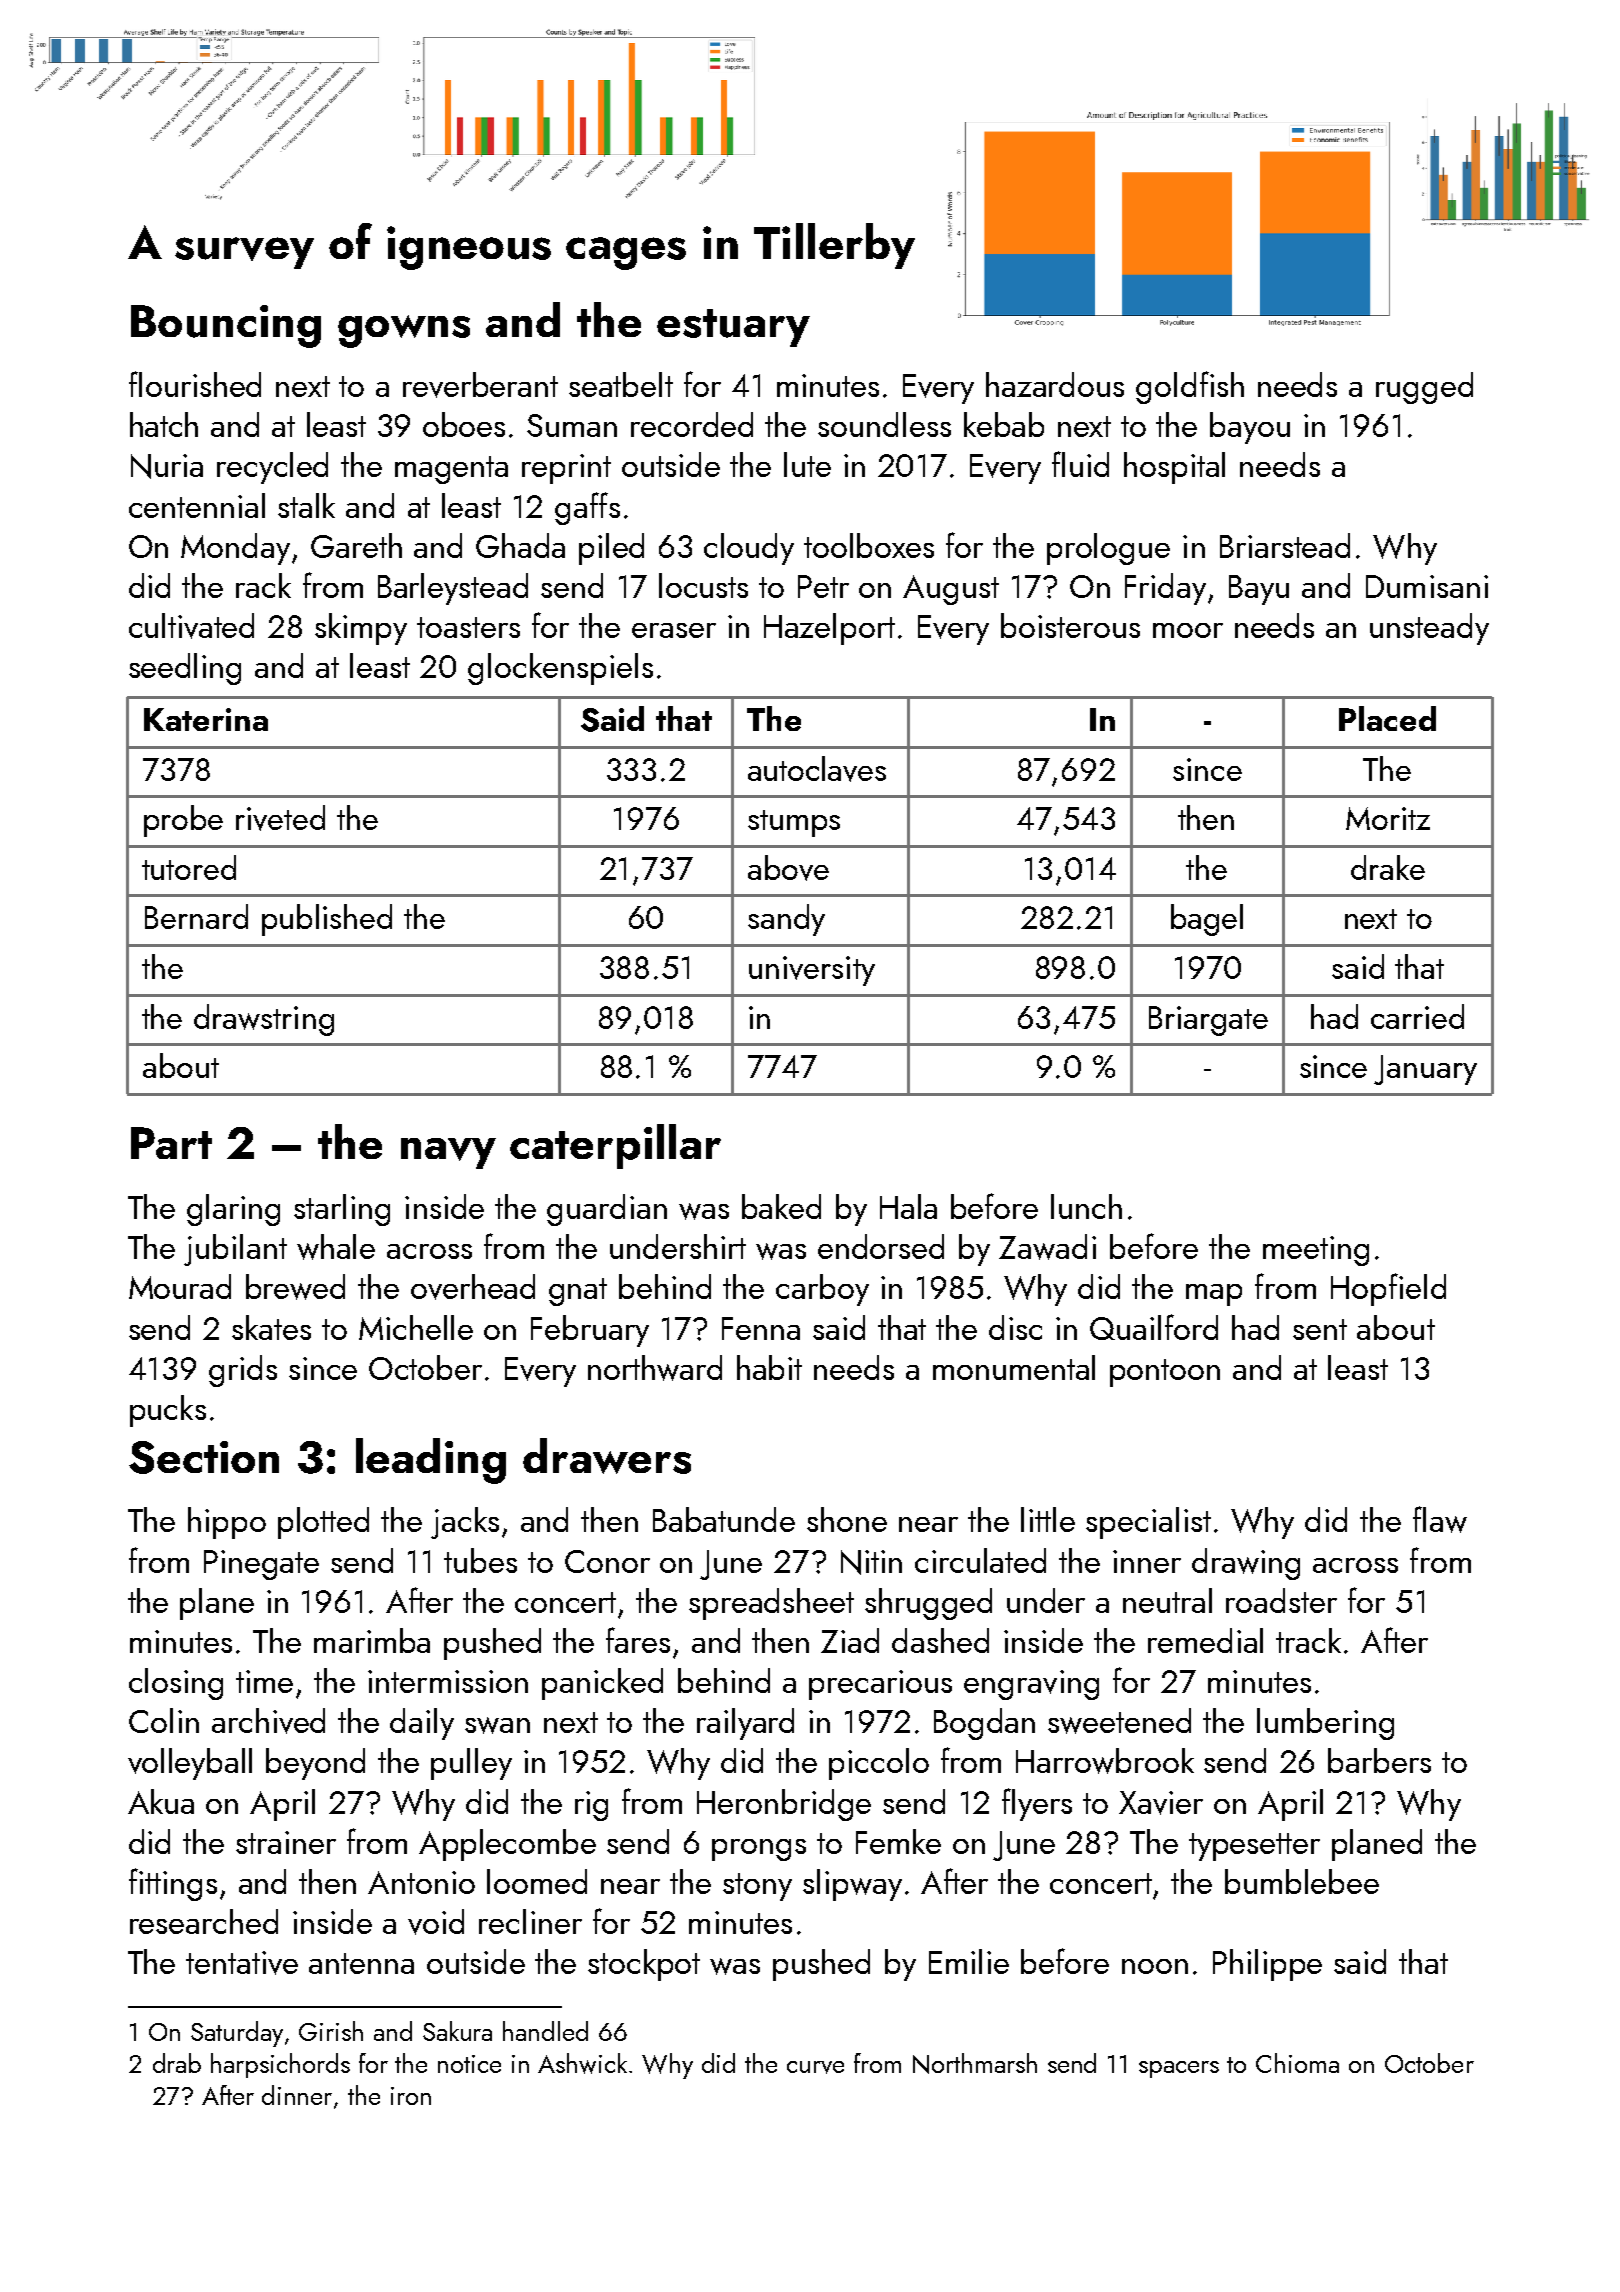 This screenshot has width=1620, height=2292. What do you see at coordinates (794, 823) in the screenshot?
I see `stumps` at bounding box center [794, 823].
